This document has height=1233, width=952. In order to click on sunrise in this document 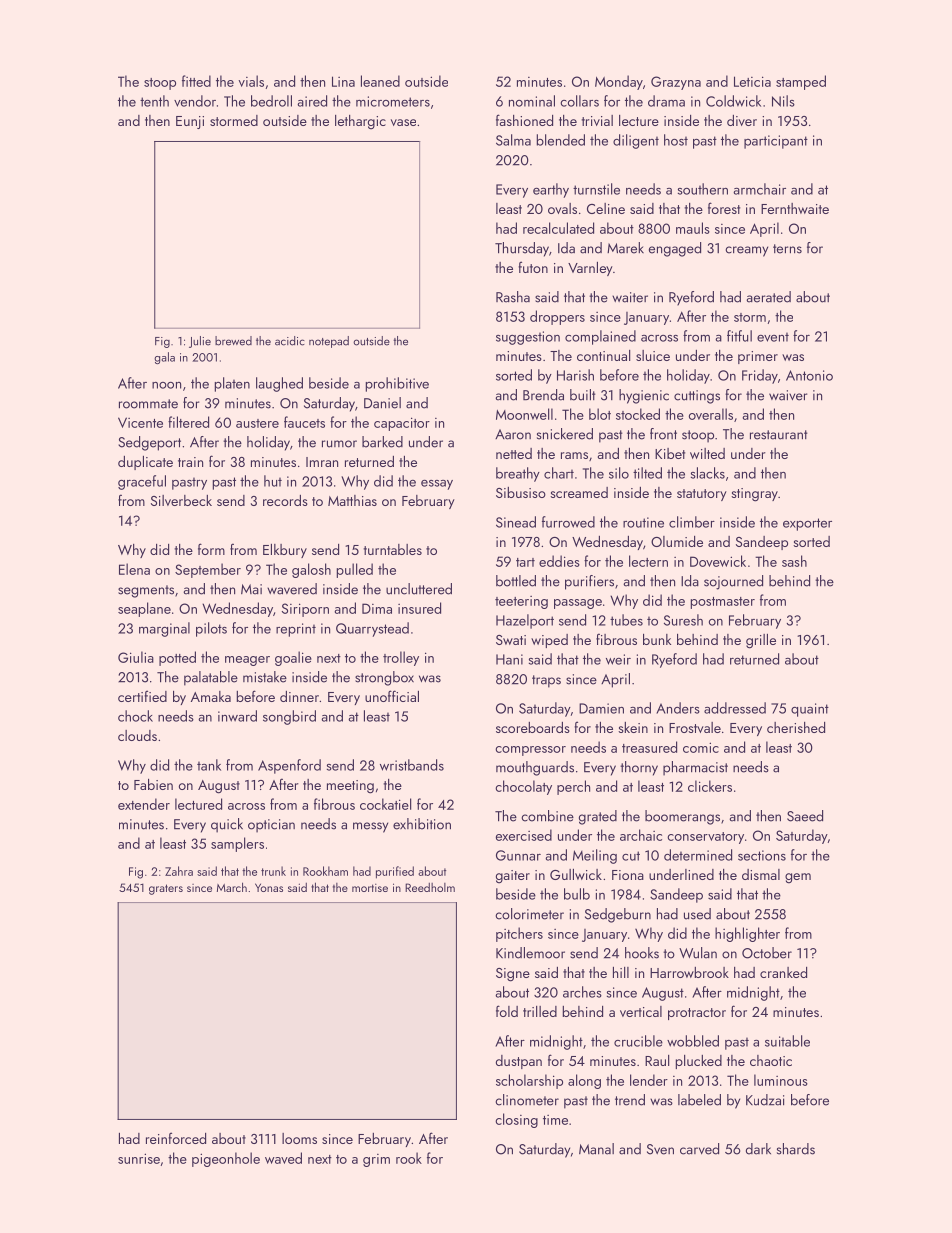, I will do `click(139, 1158)`.
